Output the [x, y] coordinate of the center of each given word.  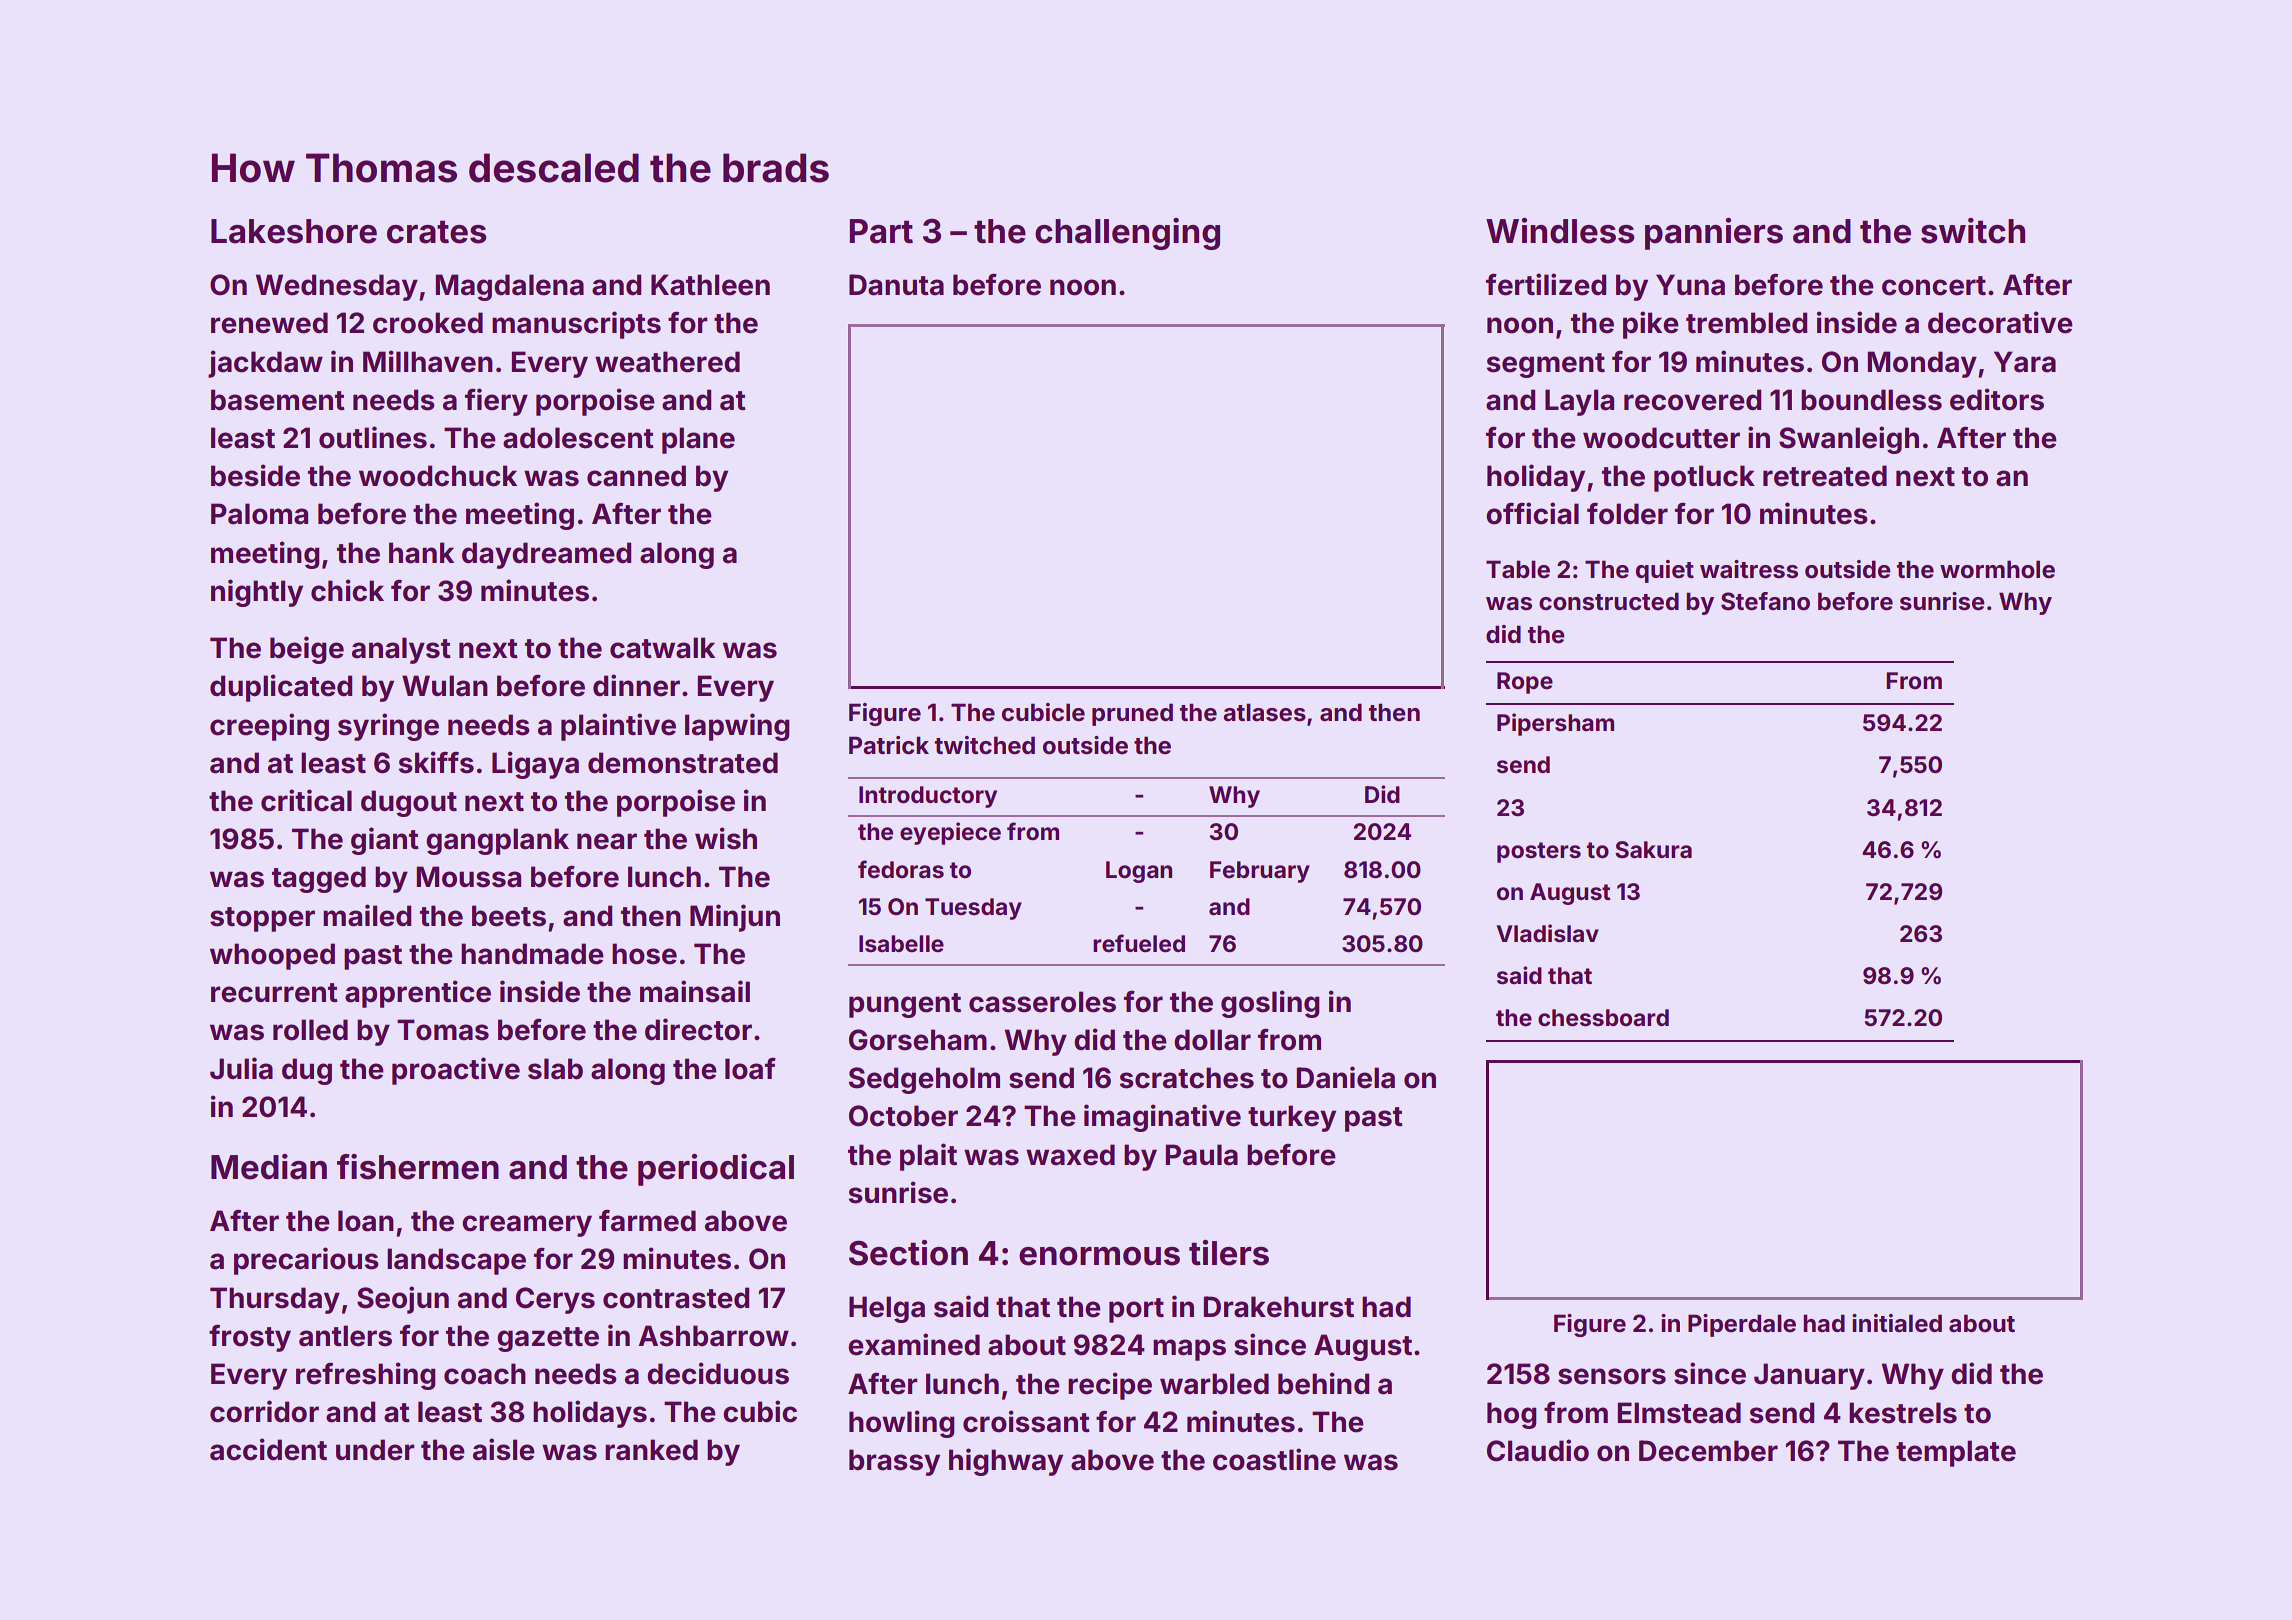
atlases [1264, 712]
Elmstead [1679, 1413]
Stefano [1765, 601]
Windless [1560, 231]
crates [437, 232]
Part [881, 231]
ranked [651, 1450]
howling [902, 1424]
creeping [269, 727]
